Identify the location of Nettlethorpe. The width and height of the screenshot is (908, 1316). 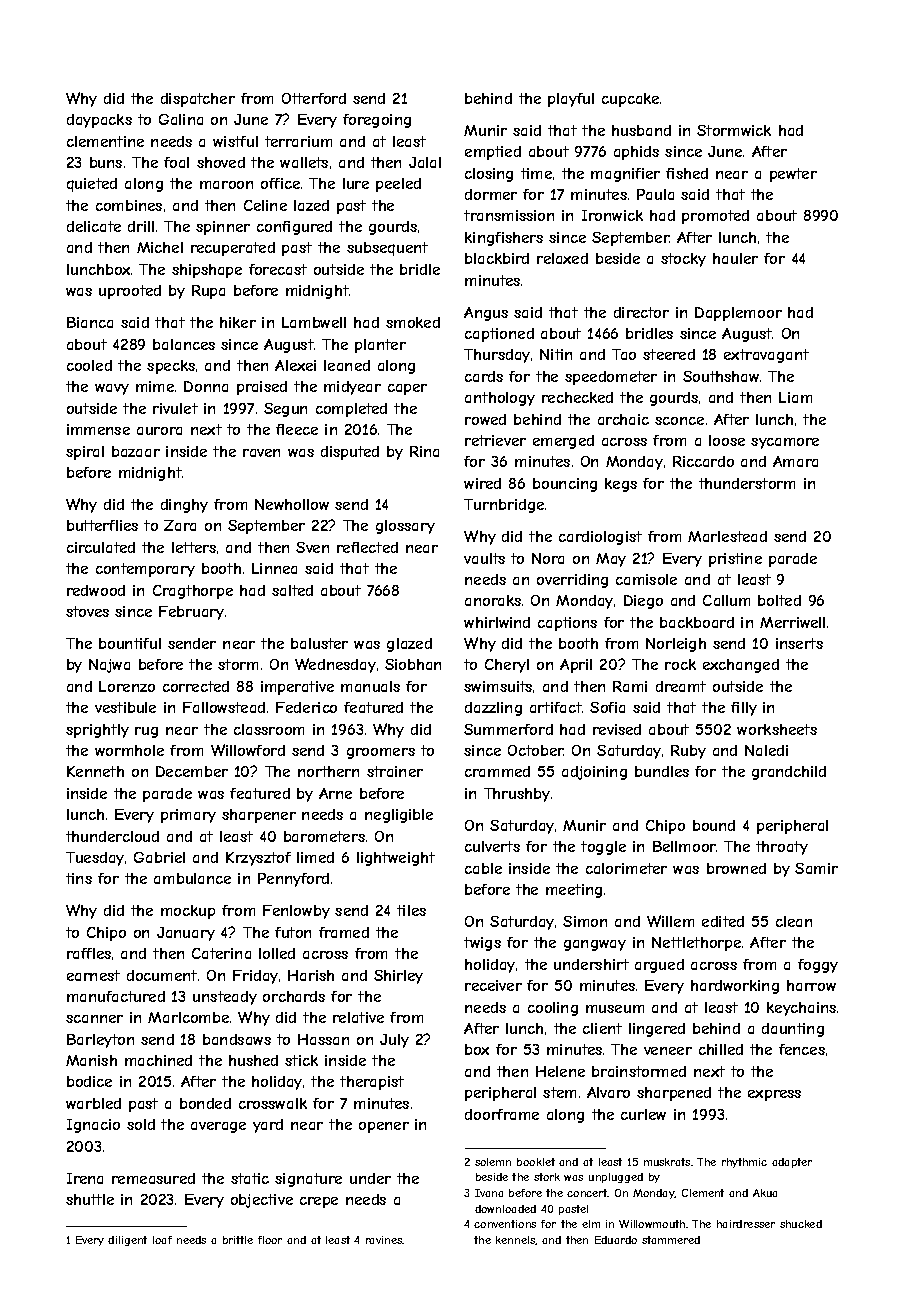
(696, 944).
